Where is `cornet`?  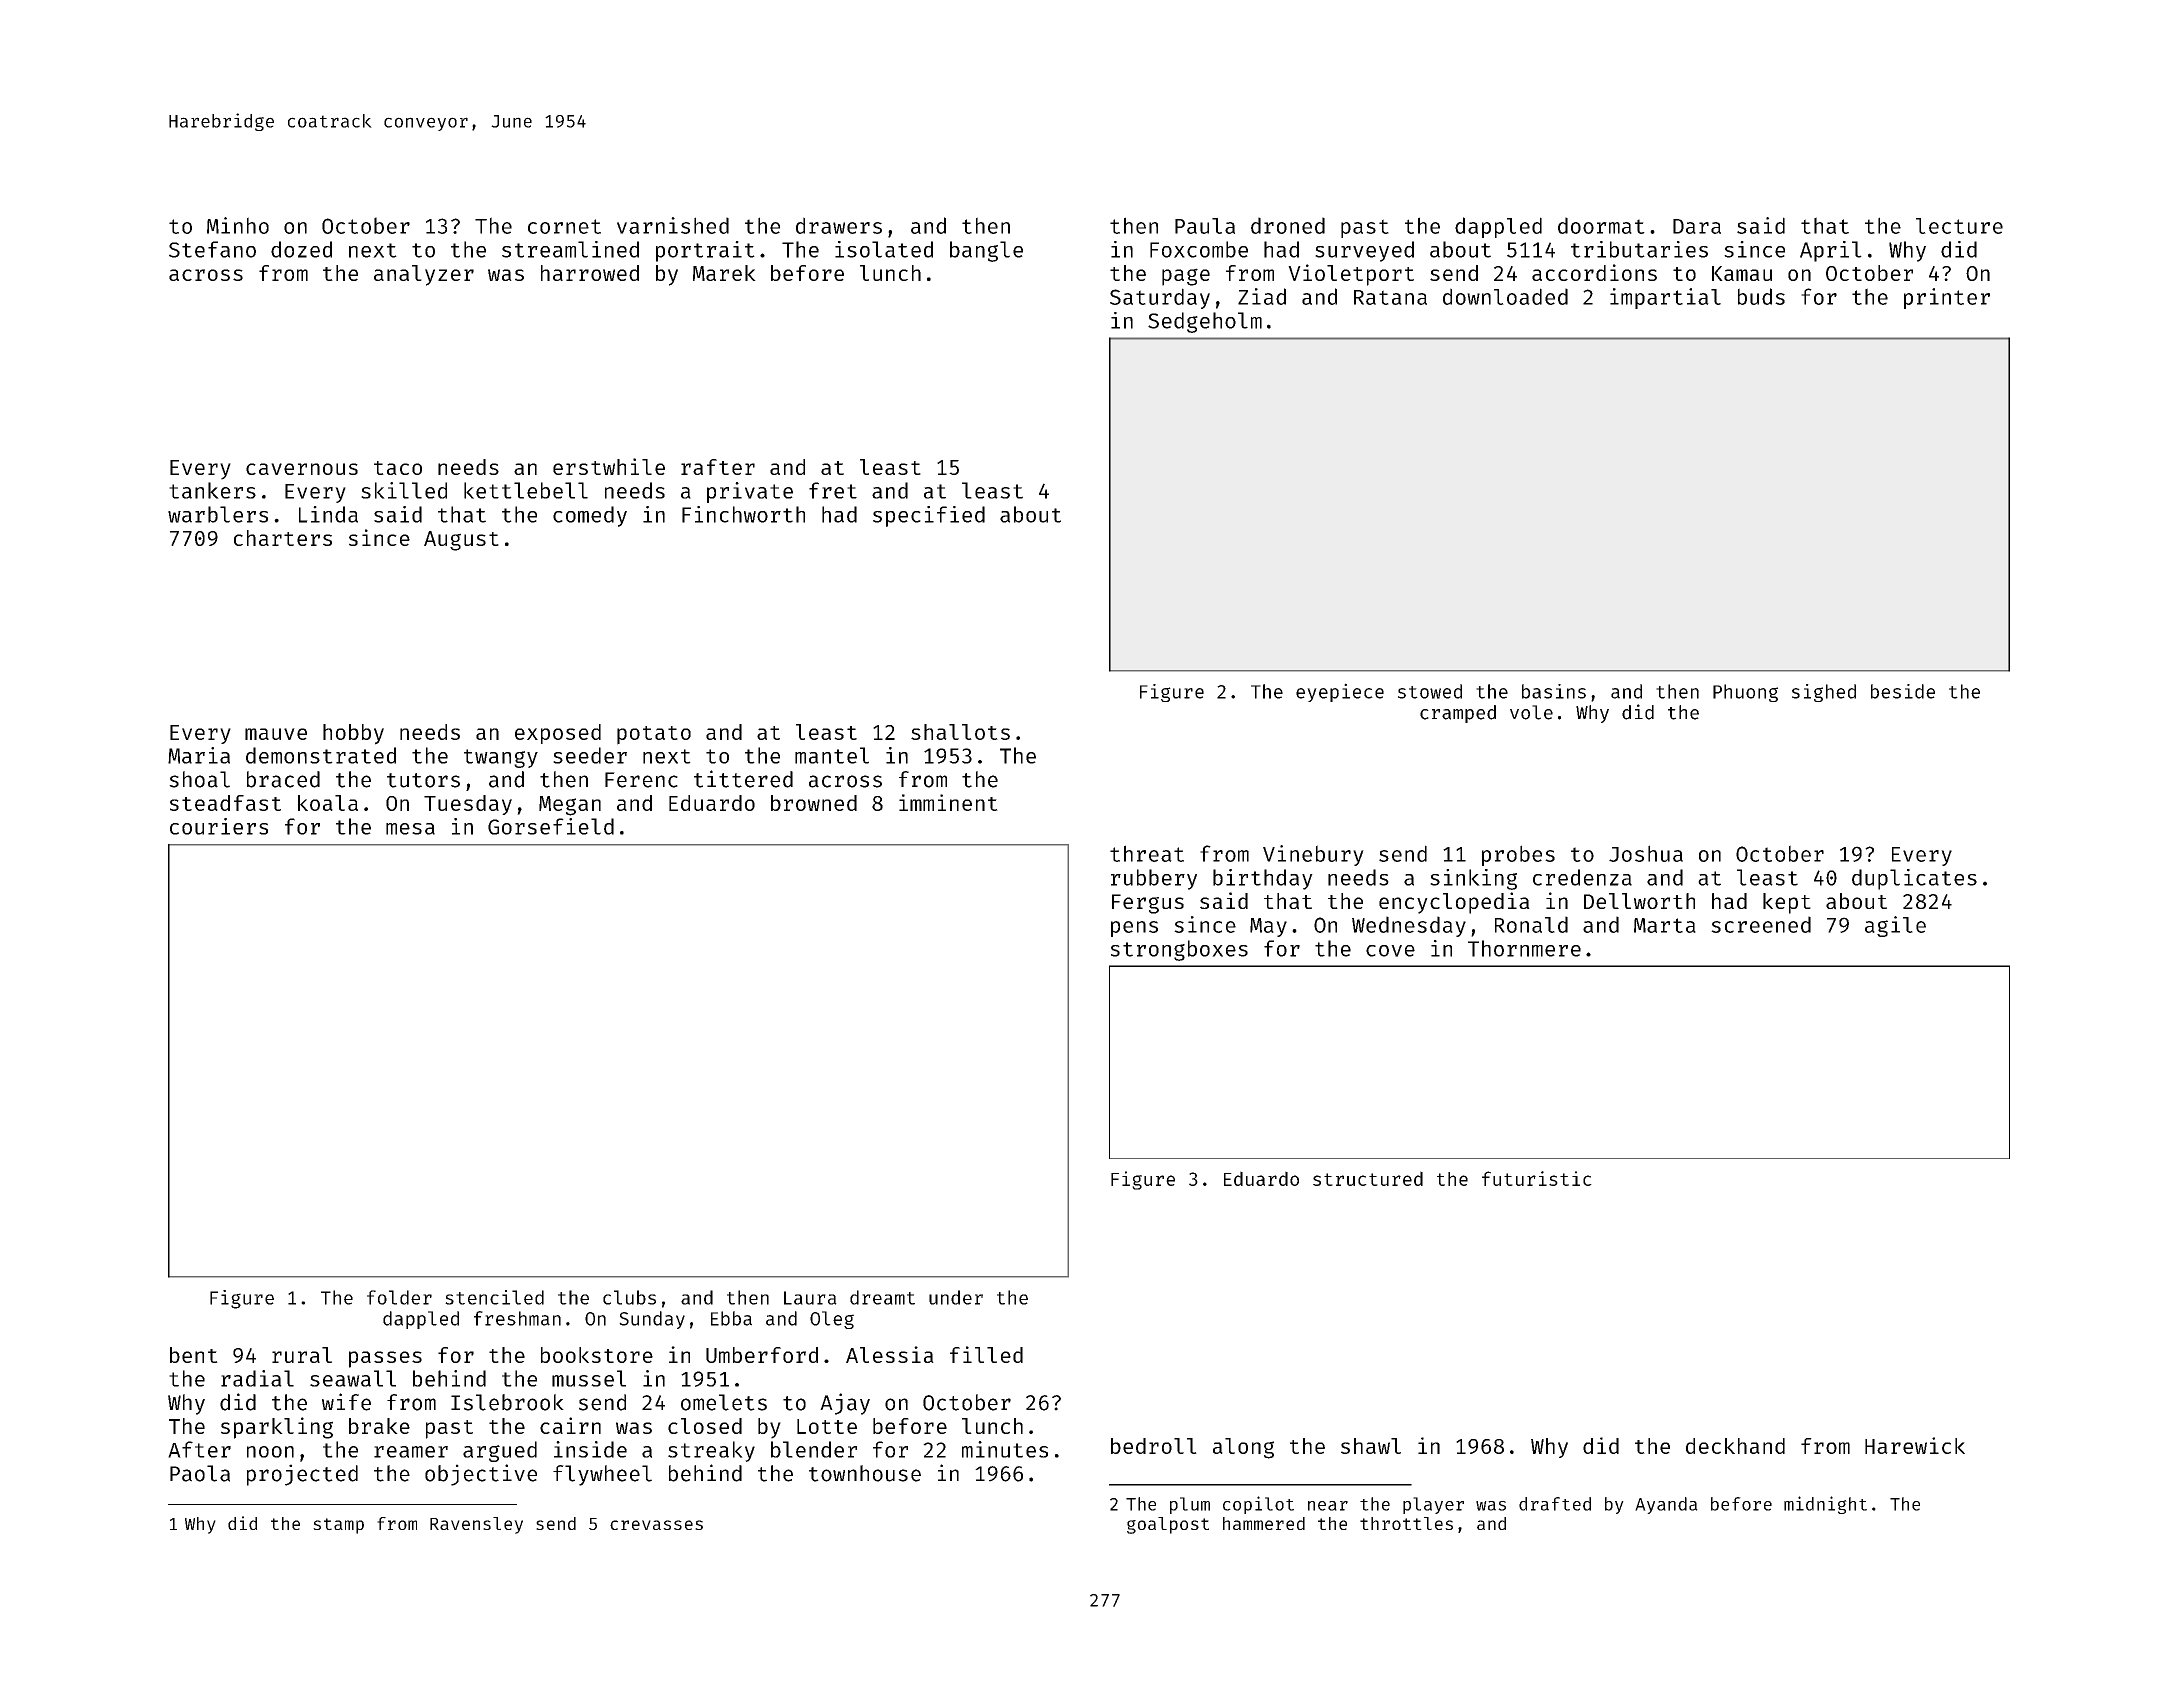 cornet is located at coordinates (564, 226).
